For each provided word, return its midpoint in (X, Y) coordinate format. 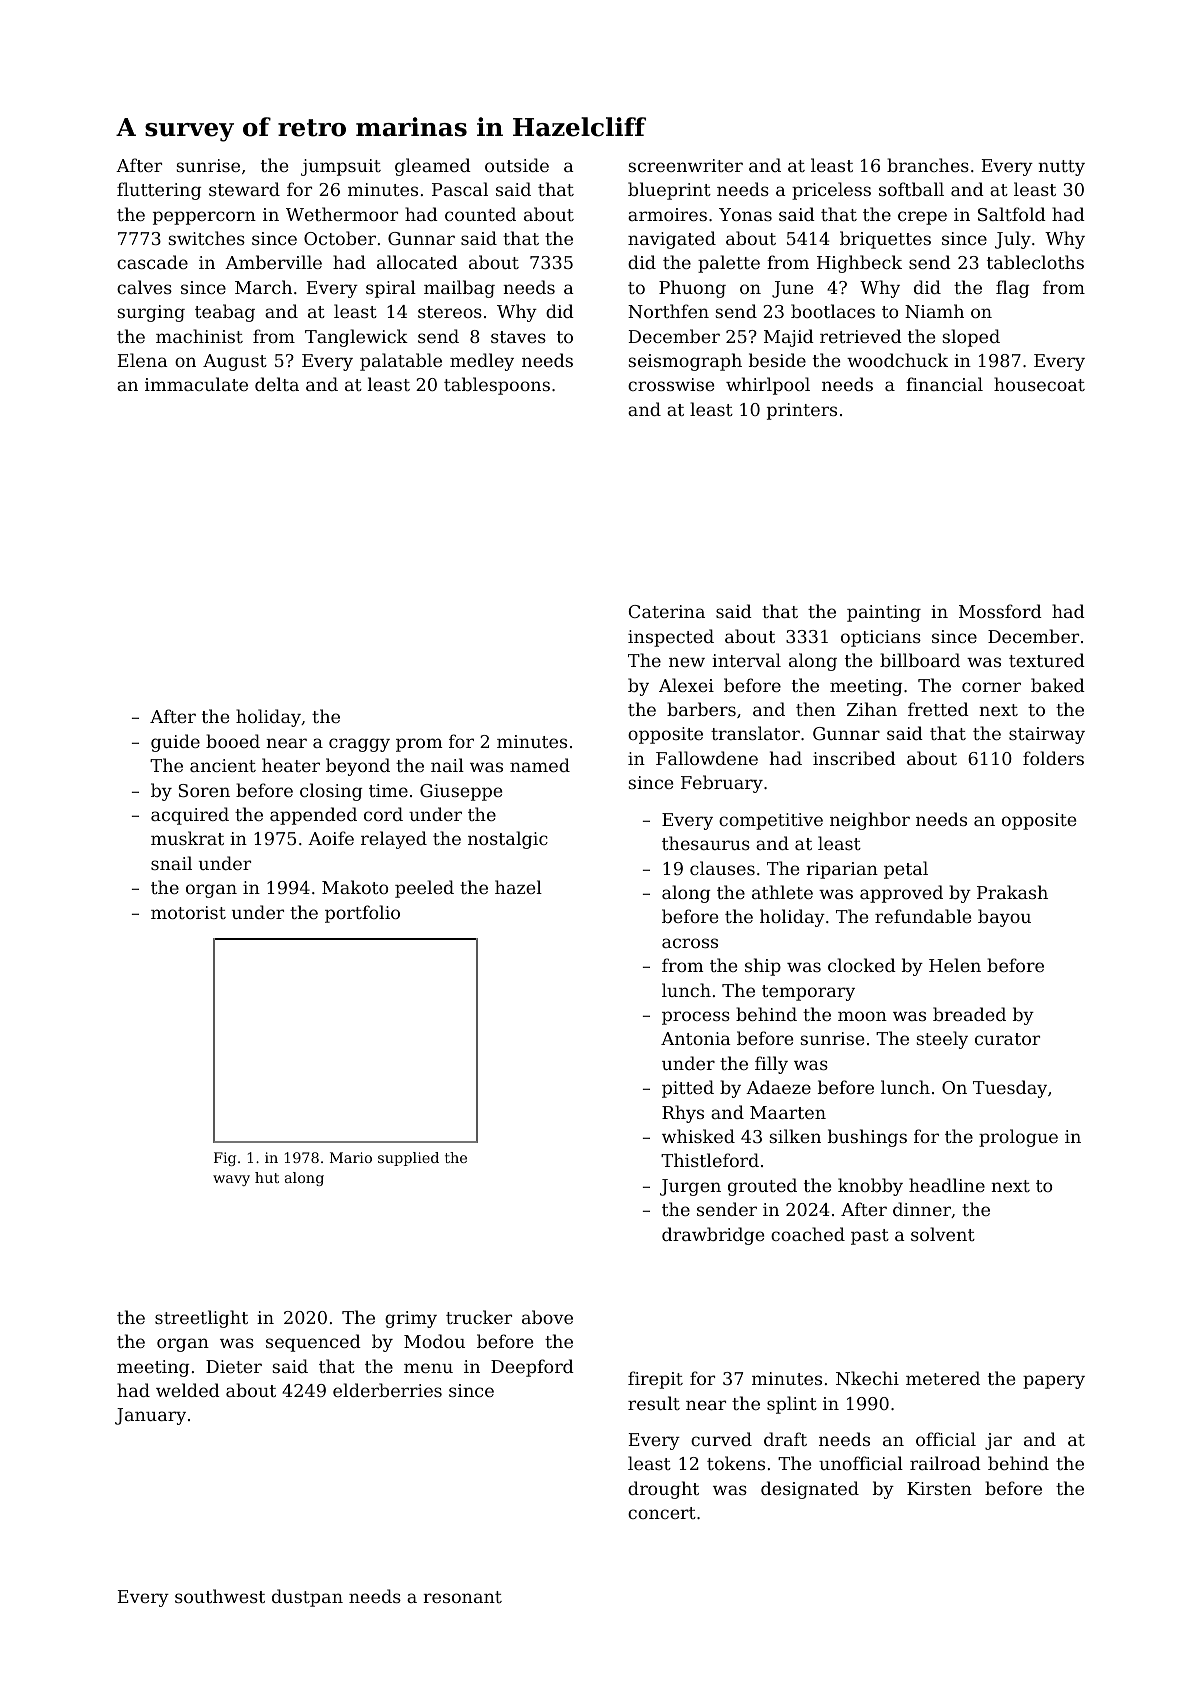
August (235, 362)
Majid (789, 338)
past (870, 1237)
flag (1012, 289)
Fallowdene (707, 758)
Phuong (692, 289)
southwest (220, 1596)
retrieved (861, 336)
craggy (359, 745)
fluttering (159, 191)
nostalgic (508, 840)
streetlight (201, 1319)
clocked (862, 965)
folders (1053, 758)
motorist (188, 912)
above (547, 1317)
